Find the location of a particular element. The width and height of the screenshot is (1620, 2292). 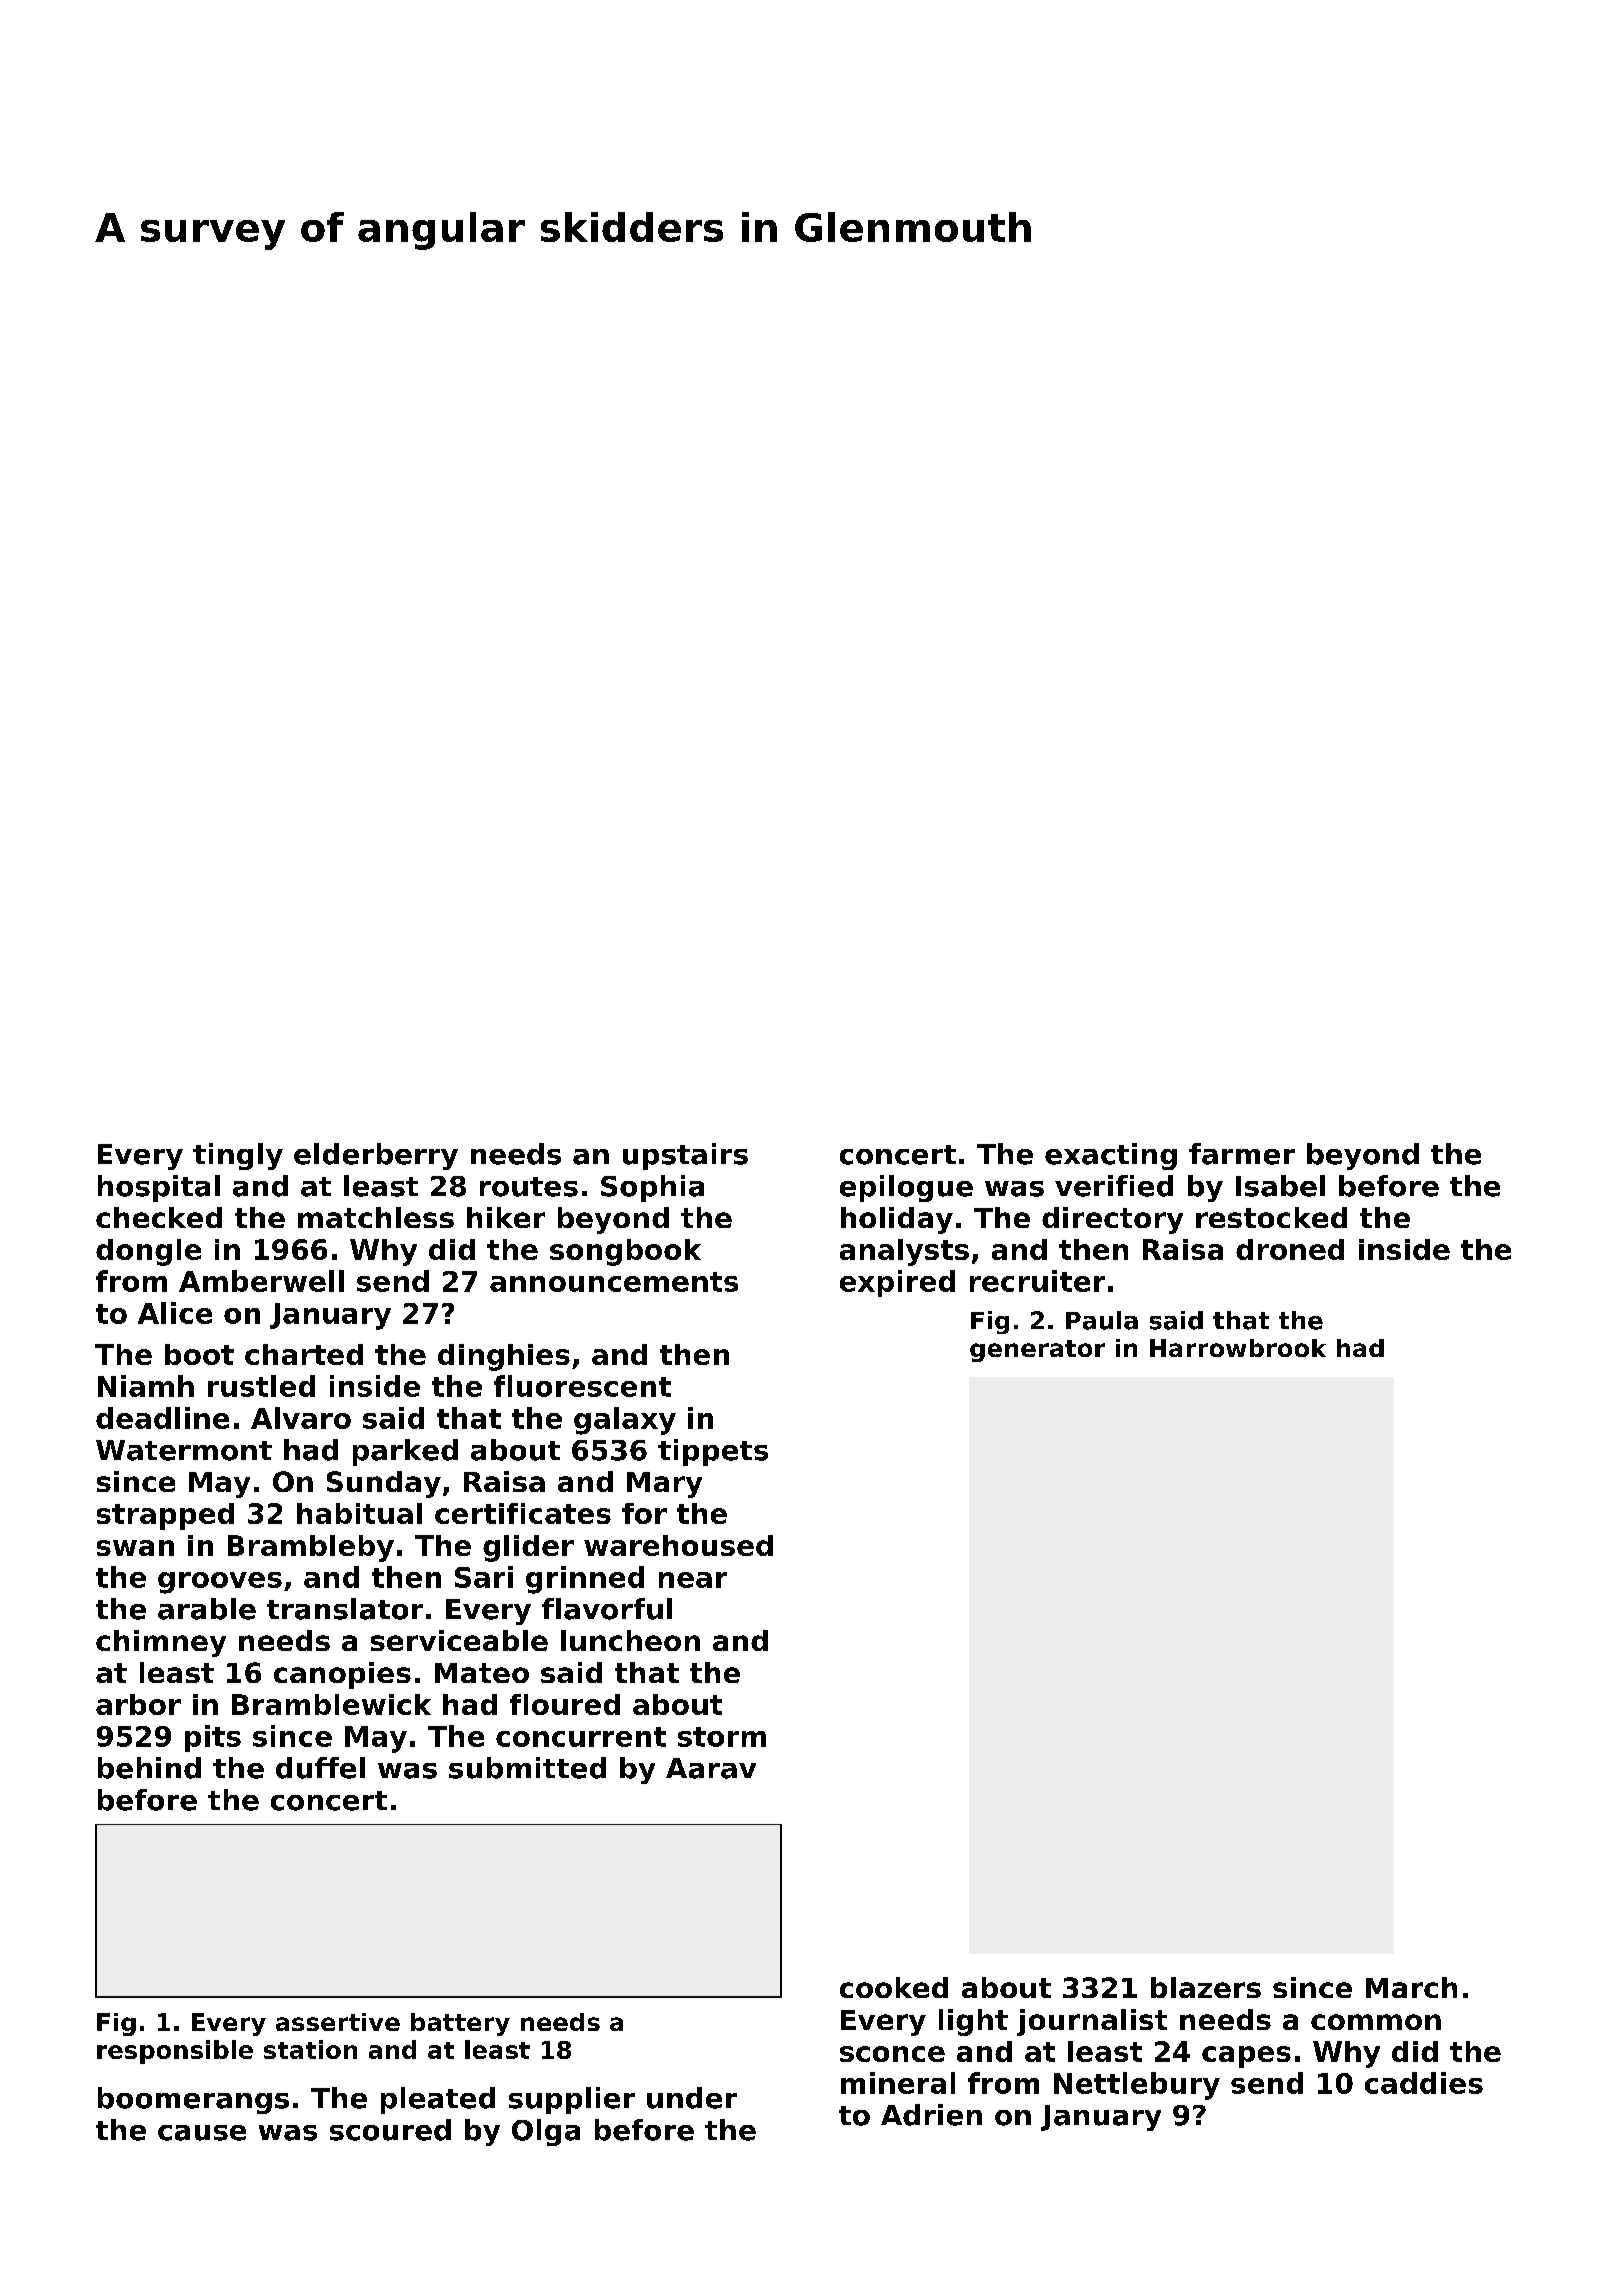

droned is located at coordinates (1290, 1249).
